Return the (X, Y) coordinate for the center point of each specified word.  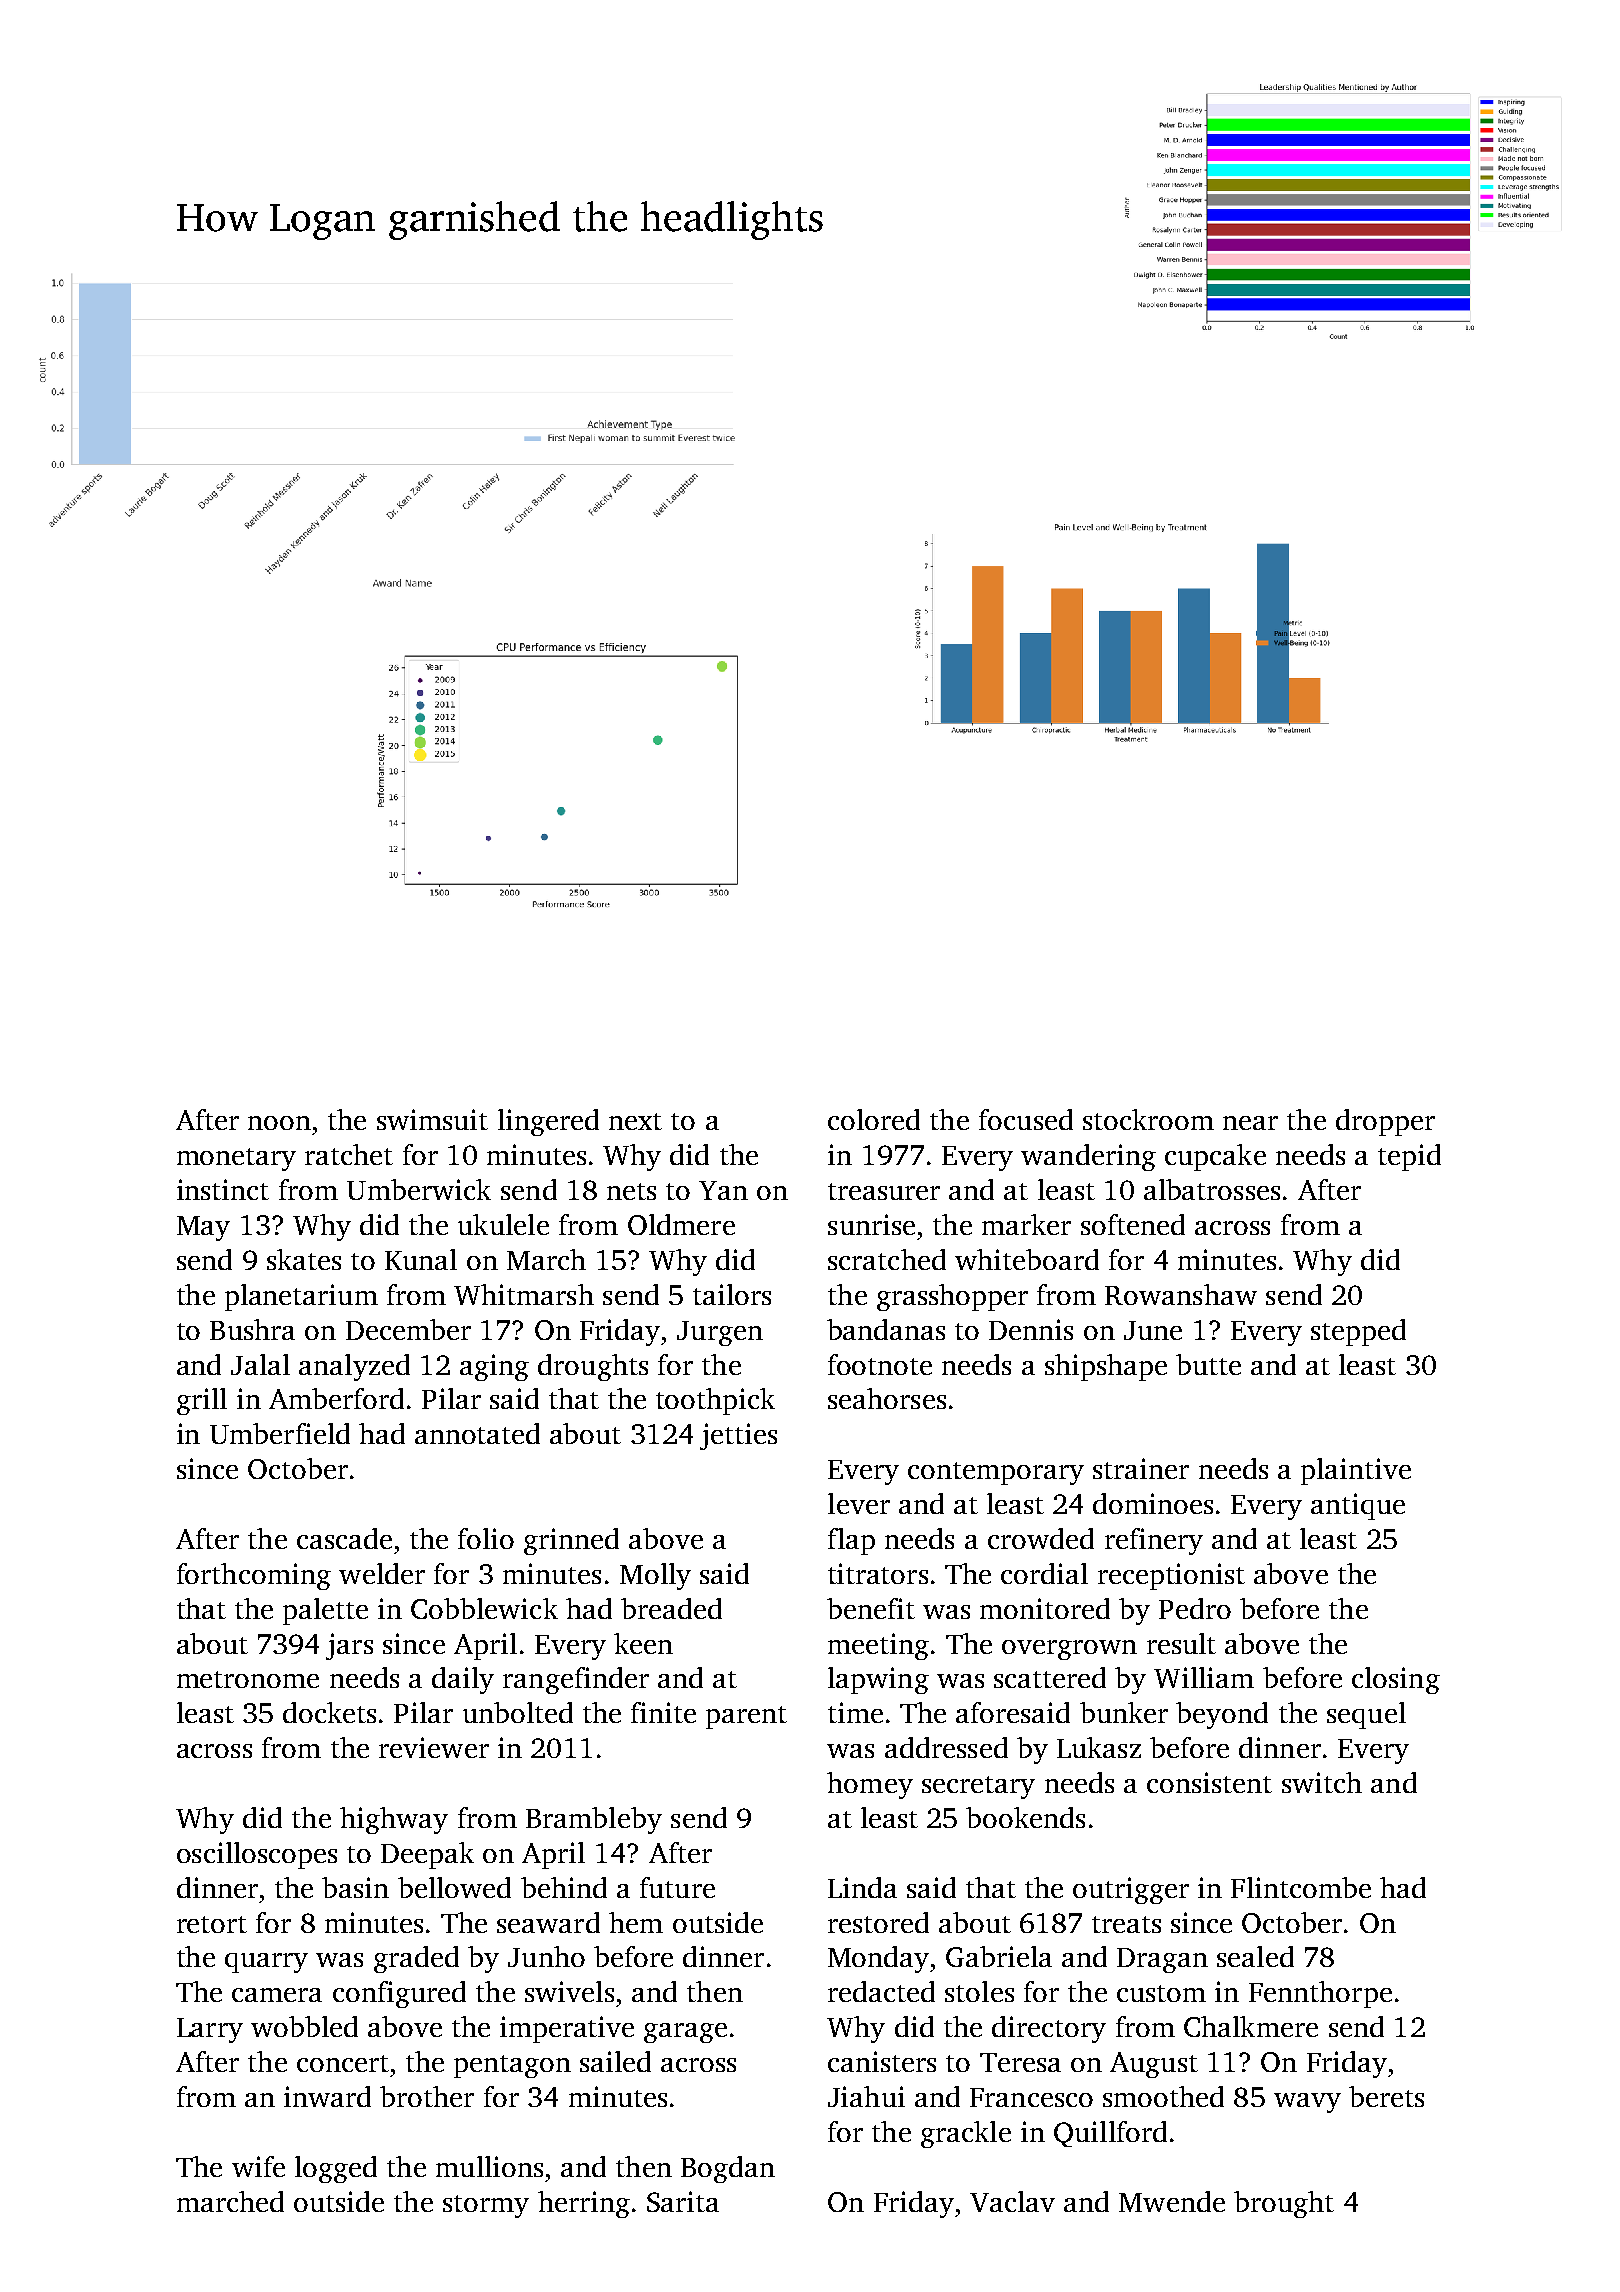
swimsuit (432, 1119)
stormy (486, 2206)
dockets (329, 1712)
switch (1322, 1782)
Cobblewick (484, 1608)
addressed (946, 1747)
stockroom (1148, 1119)
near (1250, 1123)
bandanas (886, 1329)
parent (746, 1717)
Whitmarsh (524, 1294)
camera (277, 1995)
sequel (1366, 1715)
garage (685, 2033)
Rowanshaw (1181, 1294)
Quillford (1110, 2134)
